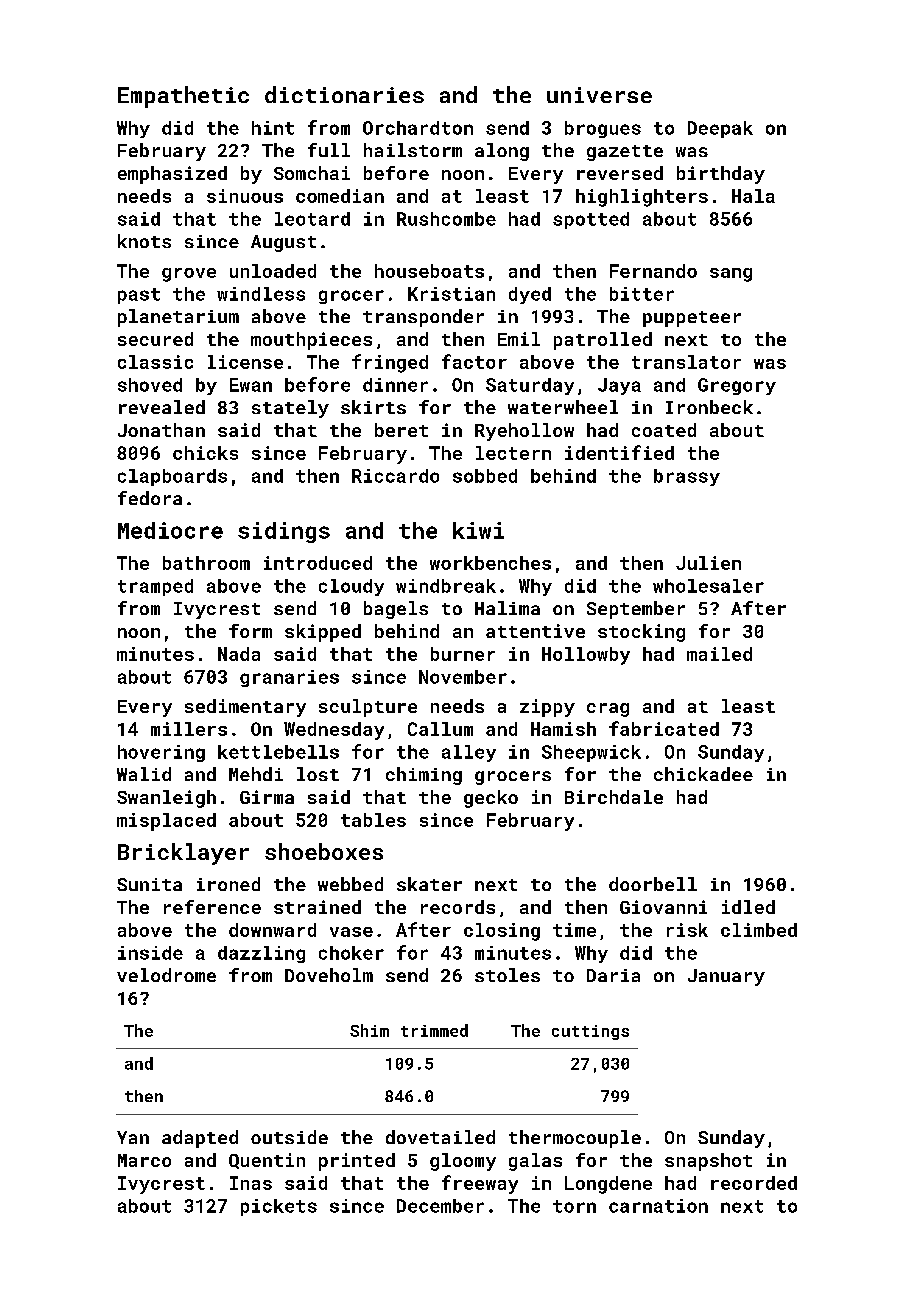 The width and height of the screenshot is (924, 1308). Describe the element at coordinates (261, 954) in the screenshot. I see `dazzling` at that location.
